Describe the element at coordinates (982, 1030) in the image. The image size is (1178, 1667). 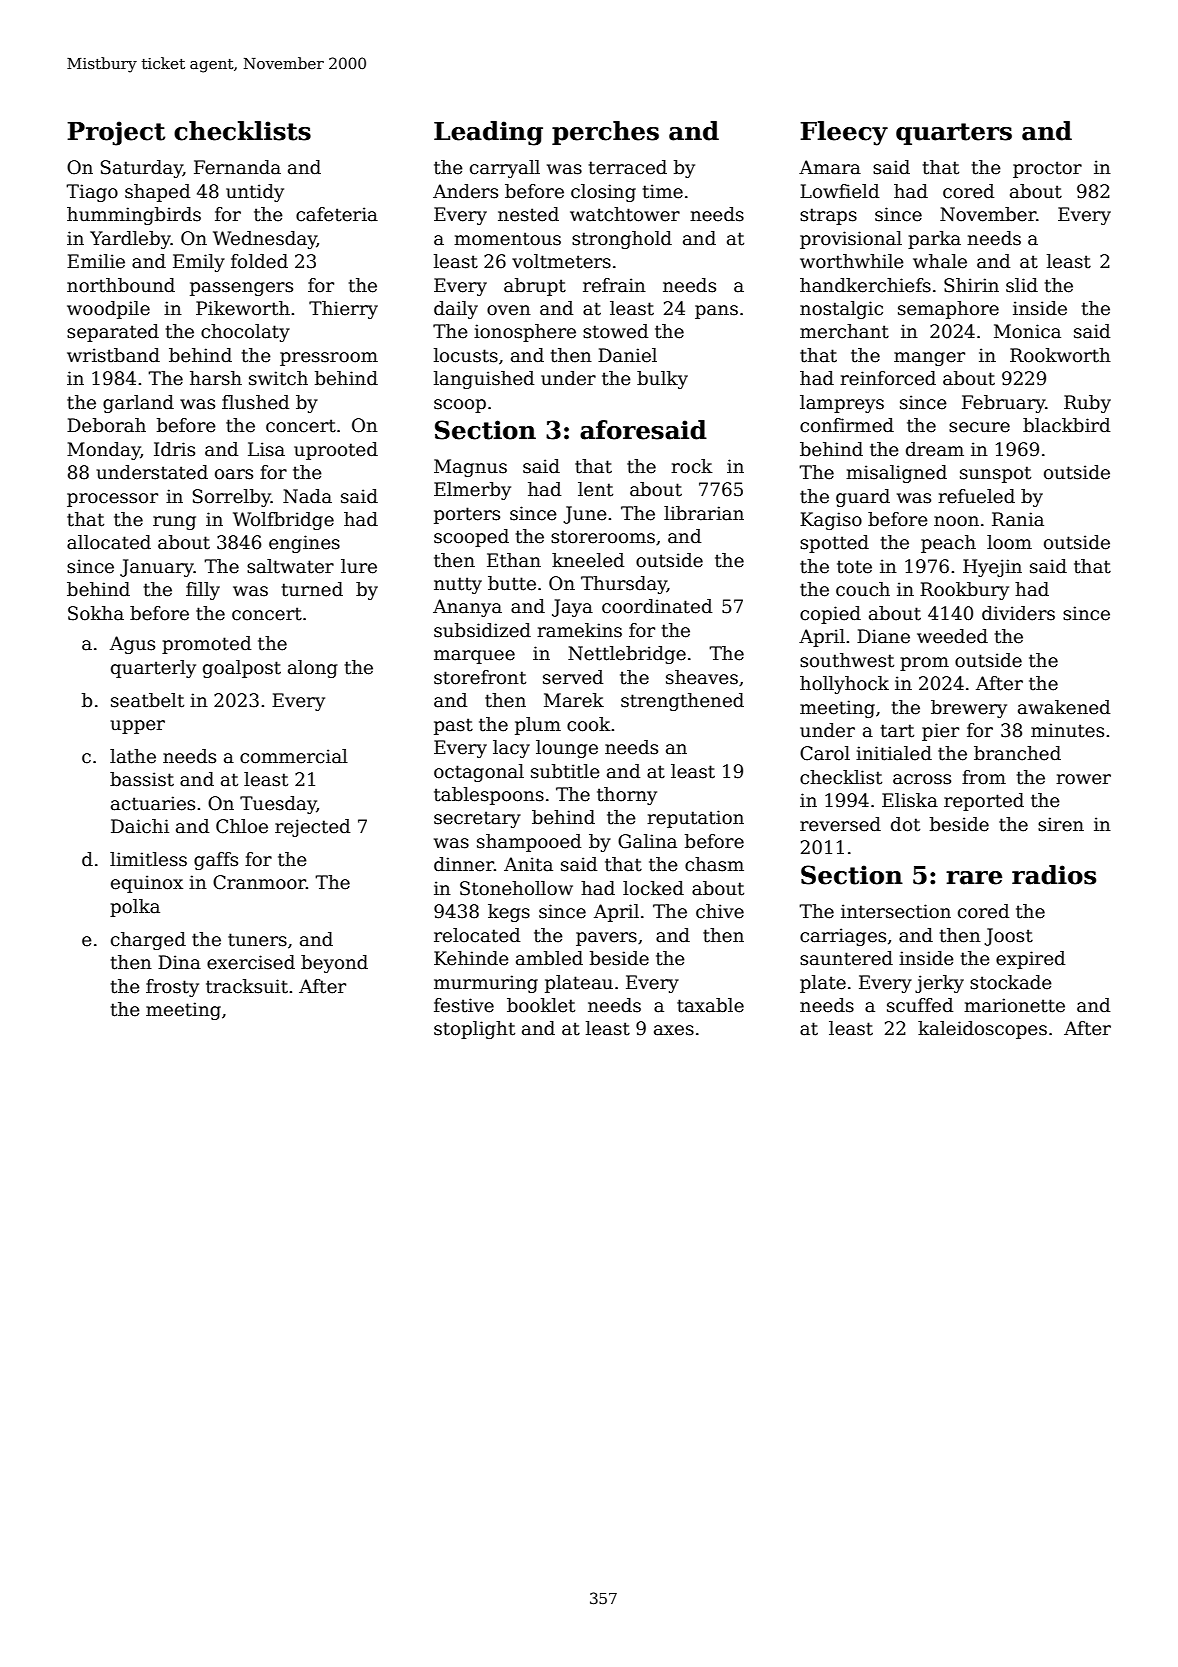
I see `kaleidoscopes` at that location.
